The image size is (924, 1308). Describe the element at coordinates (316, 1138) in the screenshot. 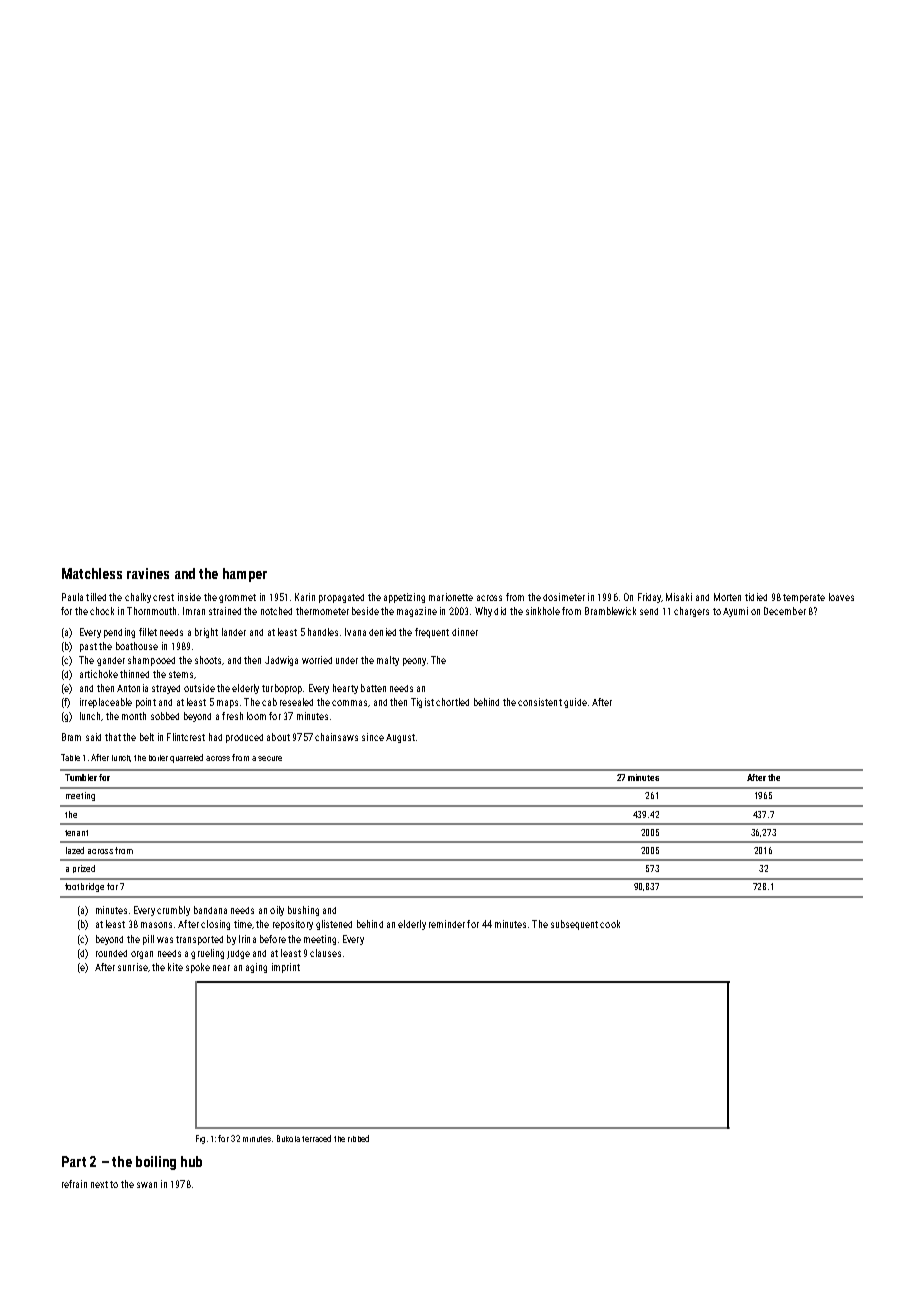

I see `terraced` at that location.
